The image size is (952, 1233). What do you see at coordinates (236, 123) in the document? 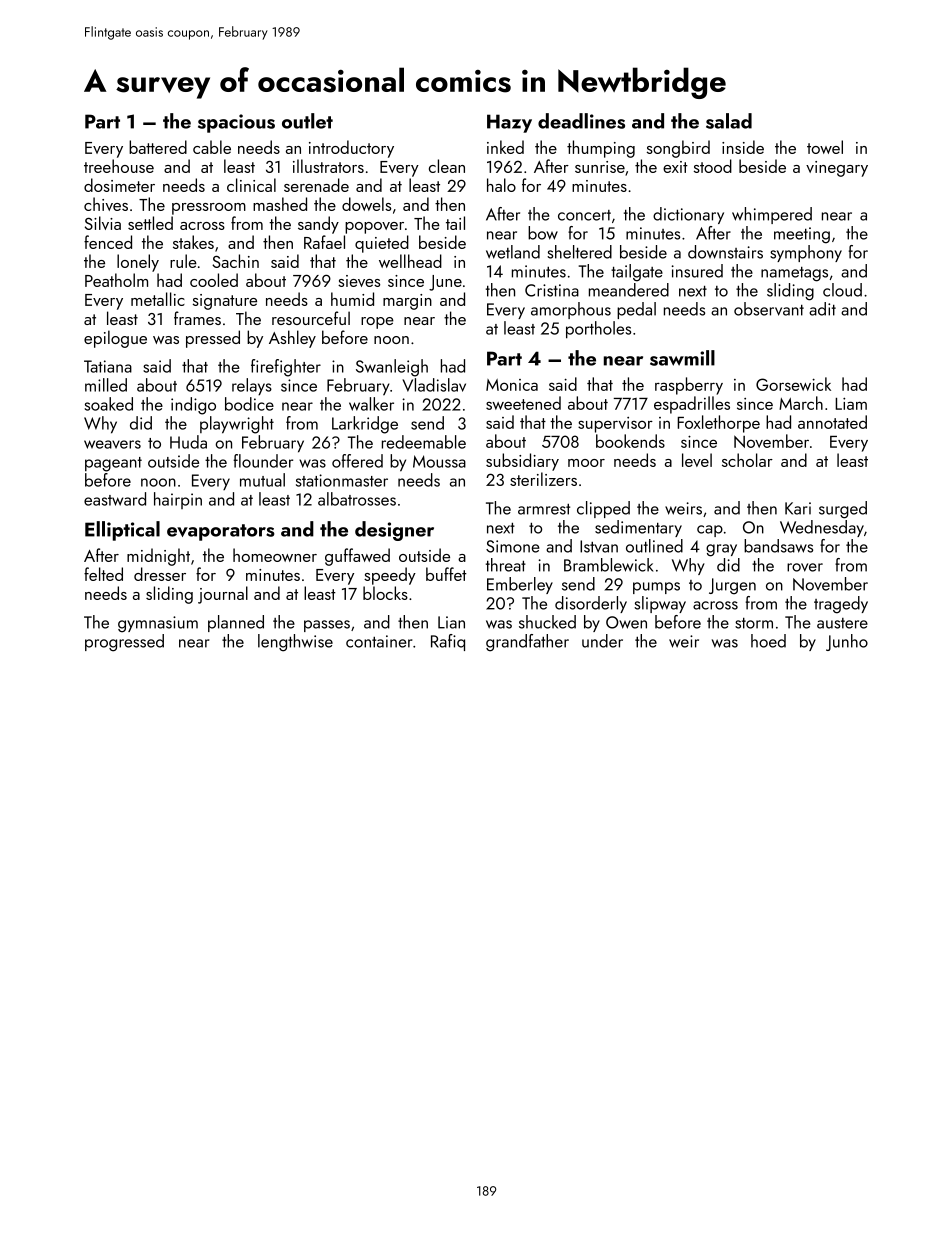
I see `spacious` at bounding box center [236, 123].
